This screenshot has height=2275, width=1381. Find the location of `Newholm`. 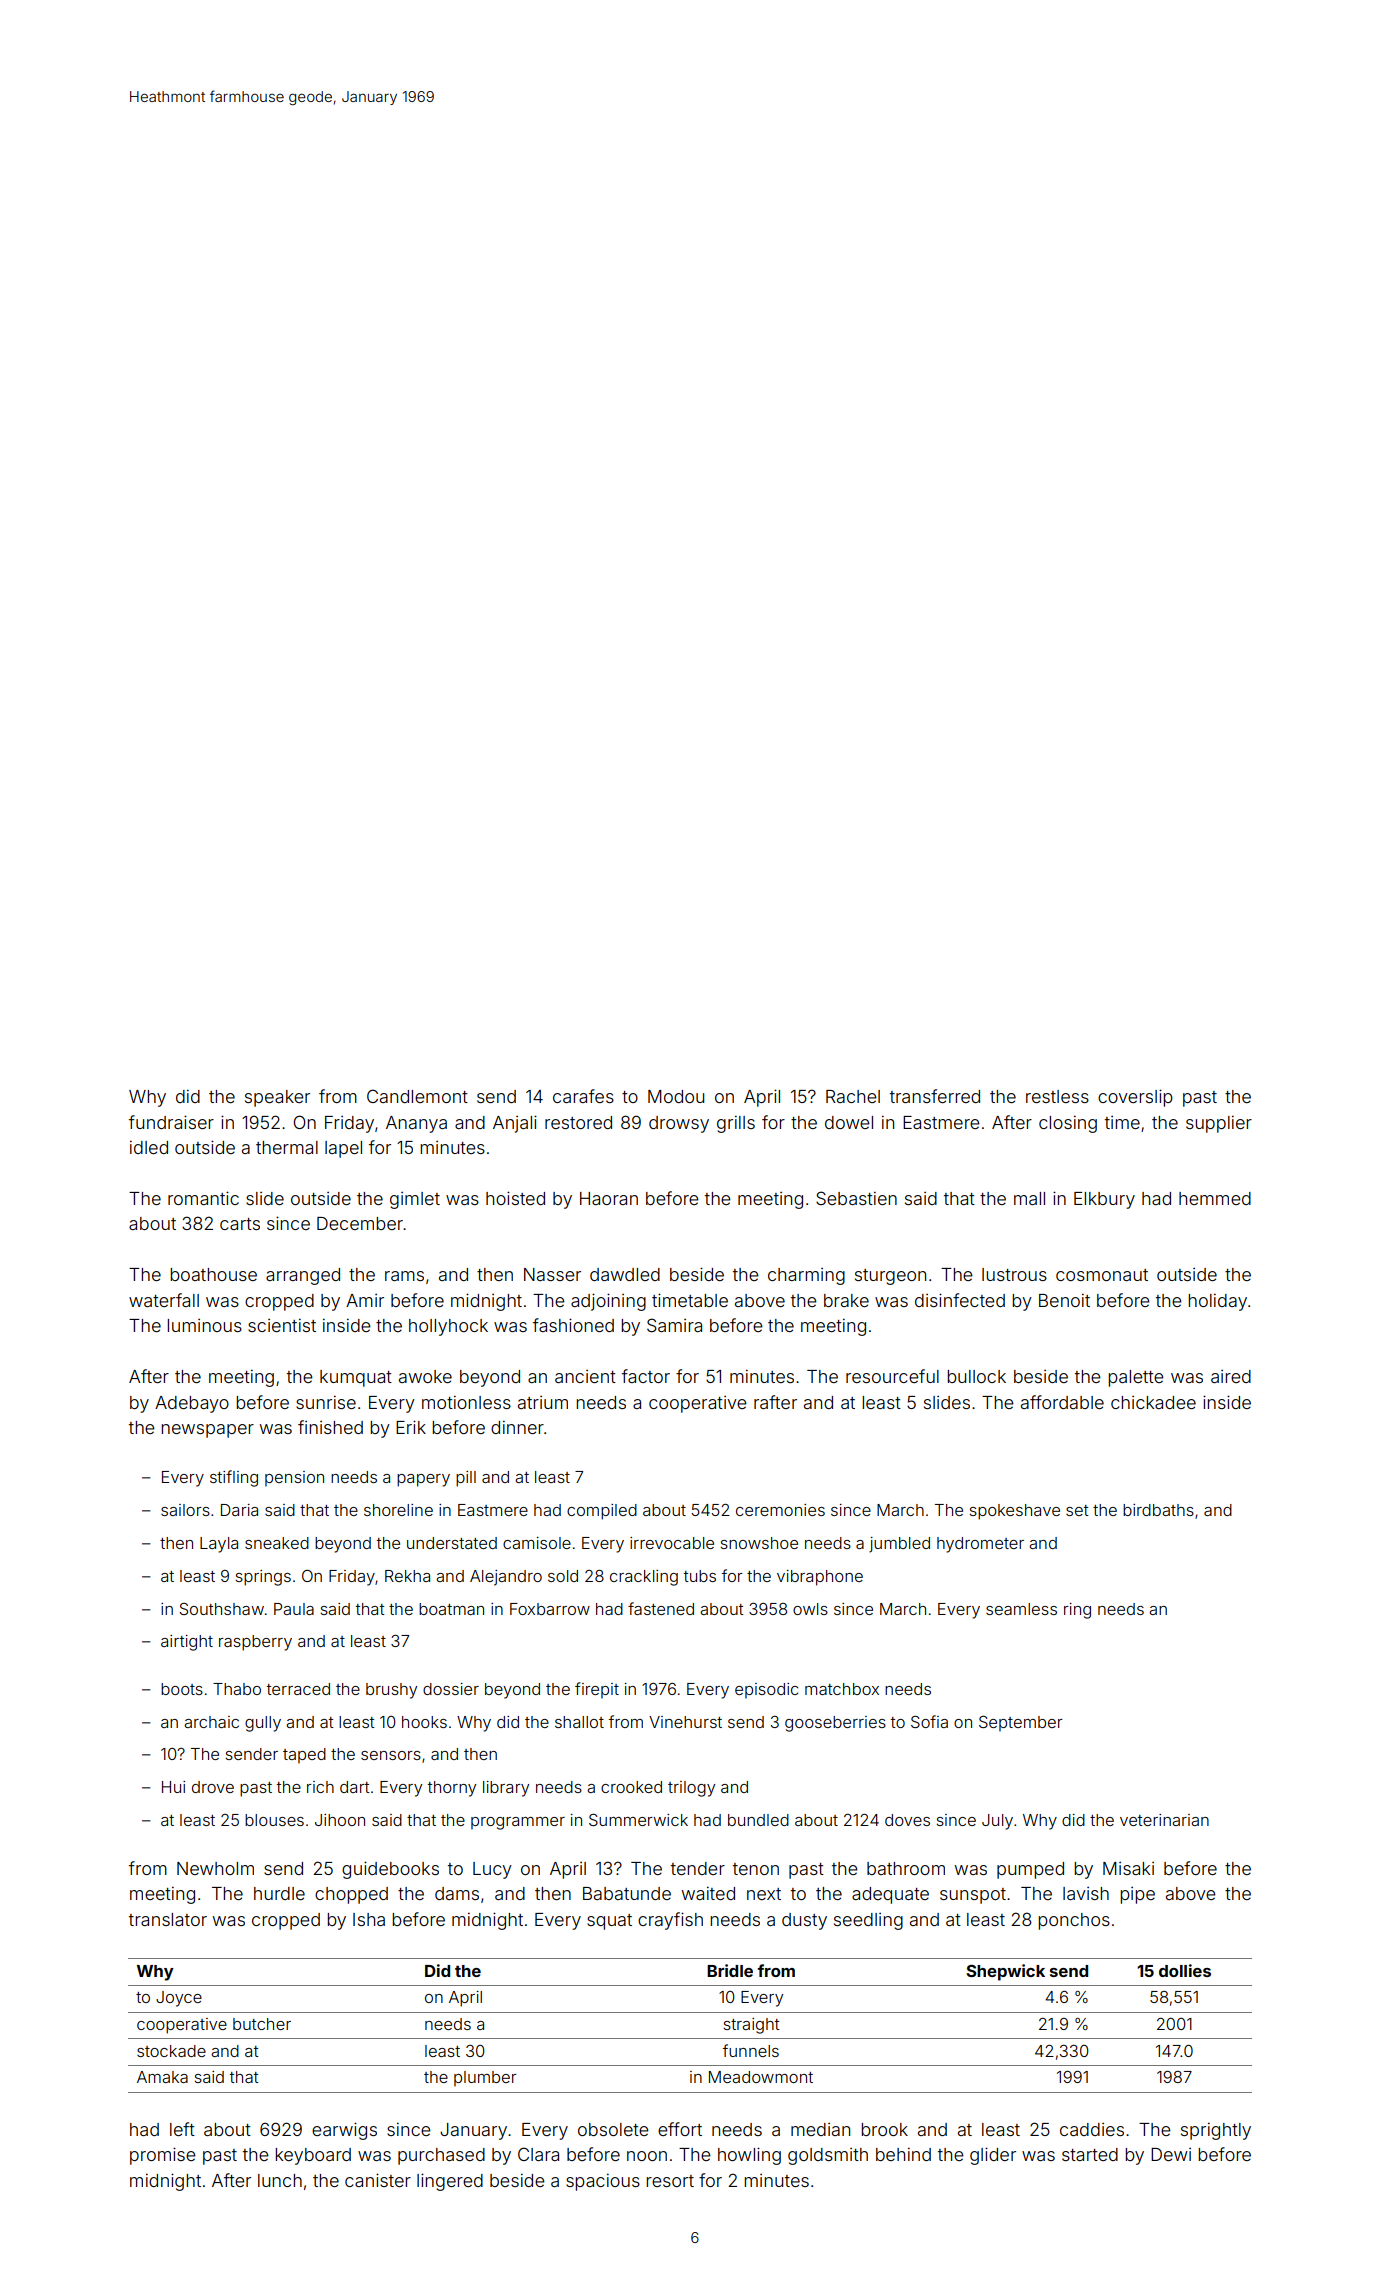

Newholm is located at coordinates (215, 1868).
